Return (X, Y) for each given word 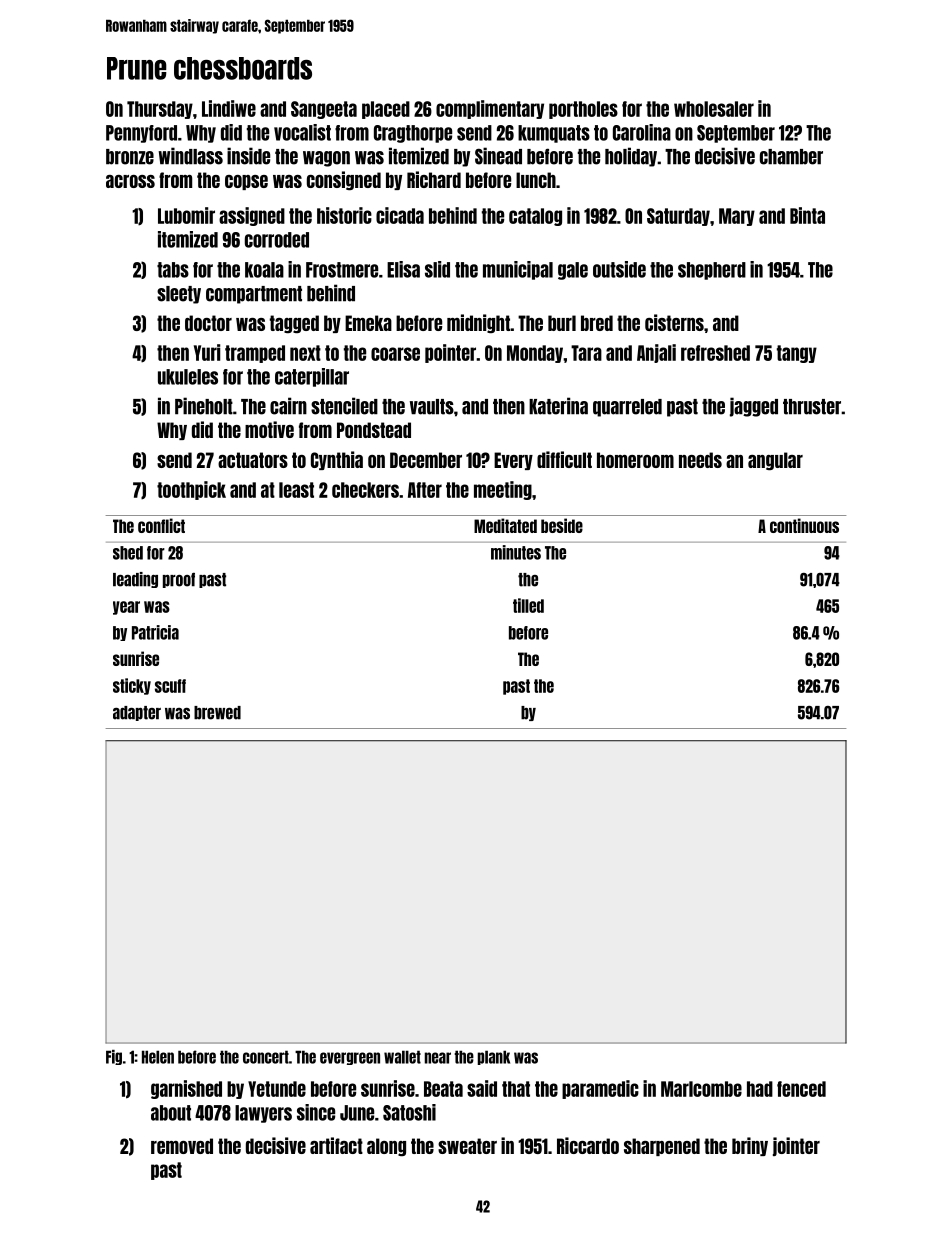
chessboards (243, 68)
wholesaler (714, 109)
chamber (791, 157)
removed (182, 1146)
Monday (535, 354)
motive (269, 429)
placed (386, 110)
